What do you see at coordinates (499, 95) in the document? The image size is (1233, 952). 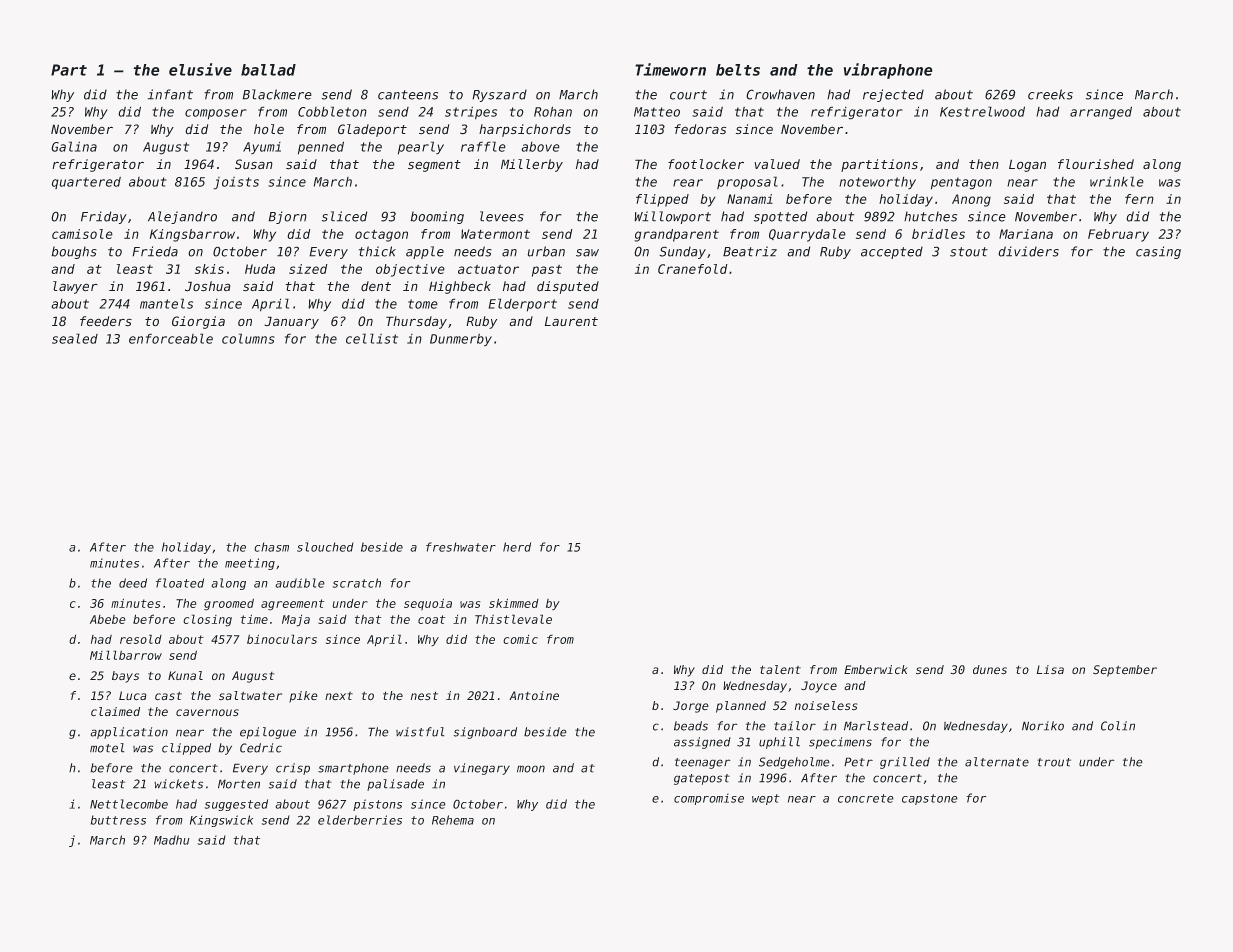 I see `Ryszard` at bounding box center [499, 95].
